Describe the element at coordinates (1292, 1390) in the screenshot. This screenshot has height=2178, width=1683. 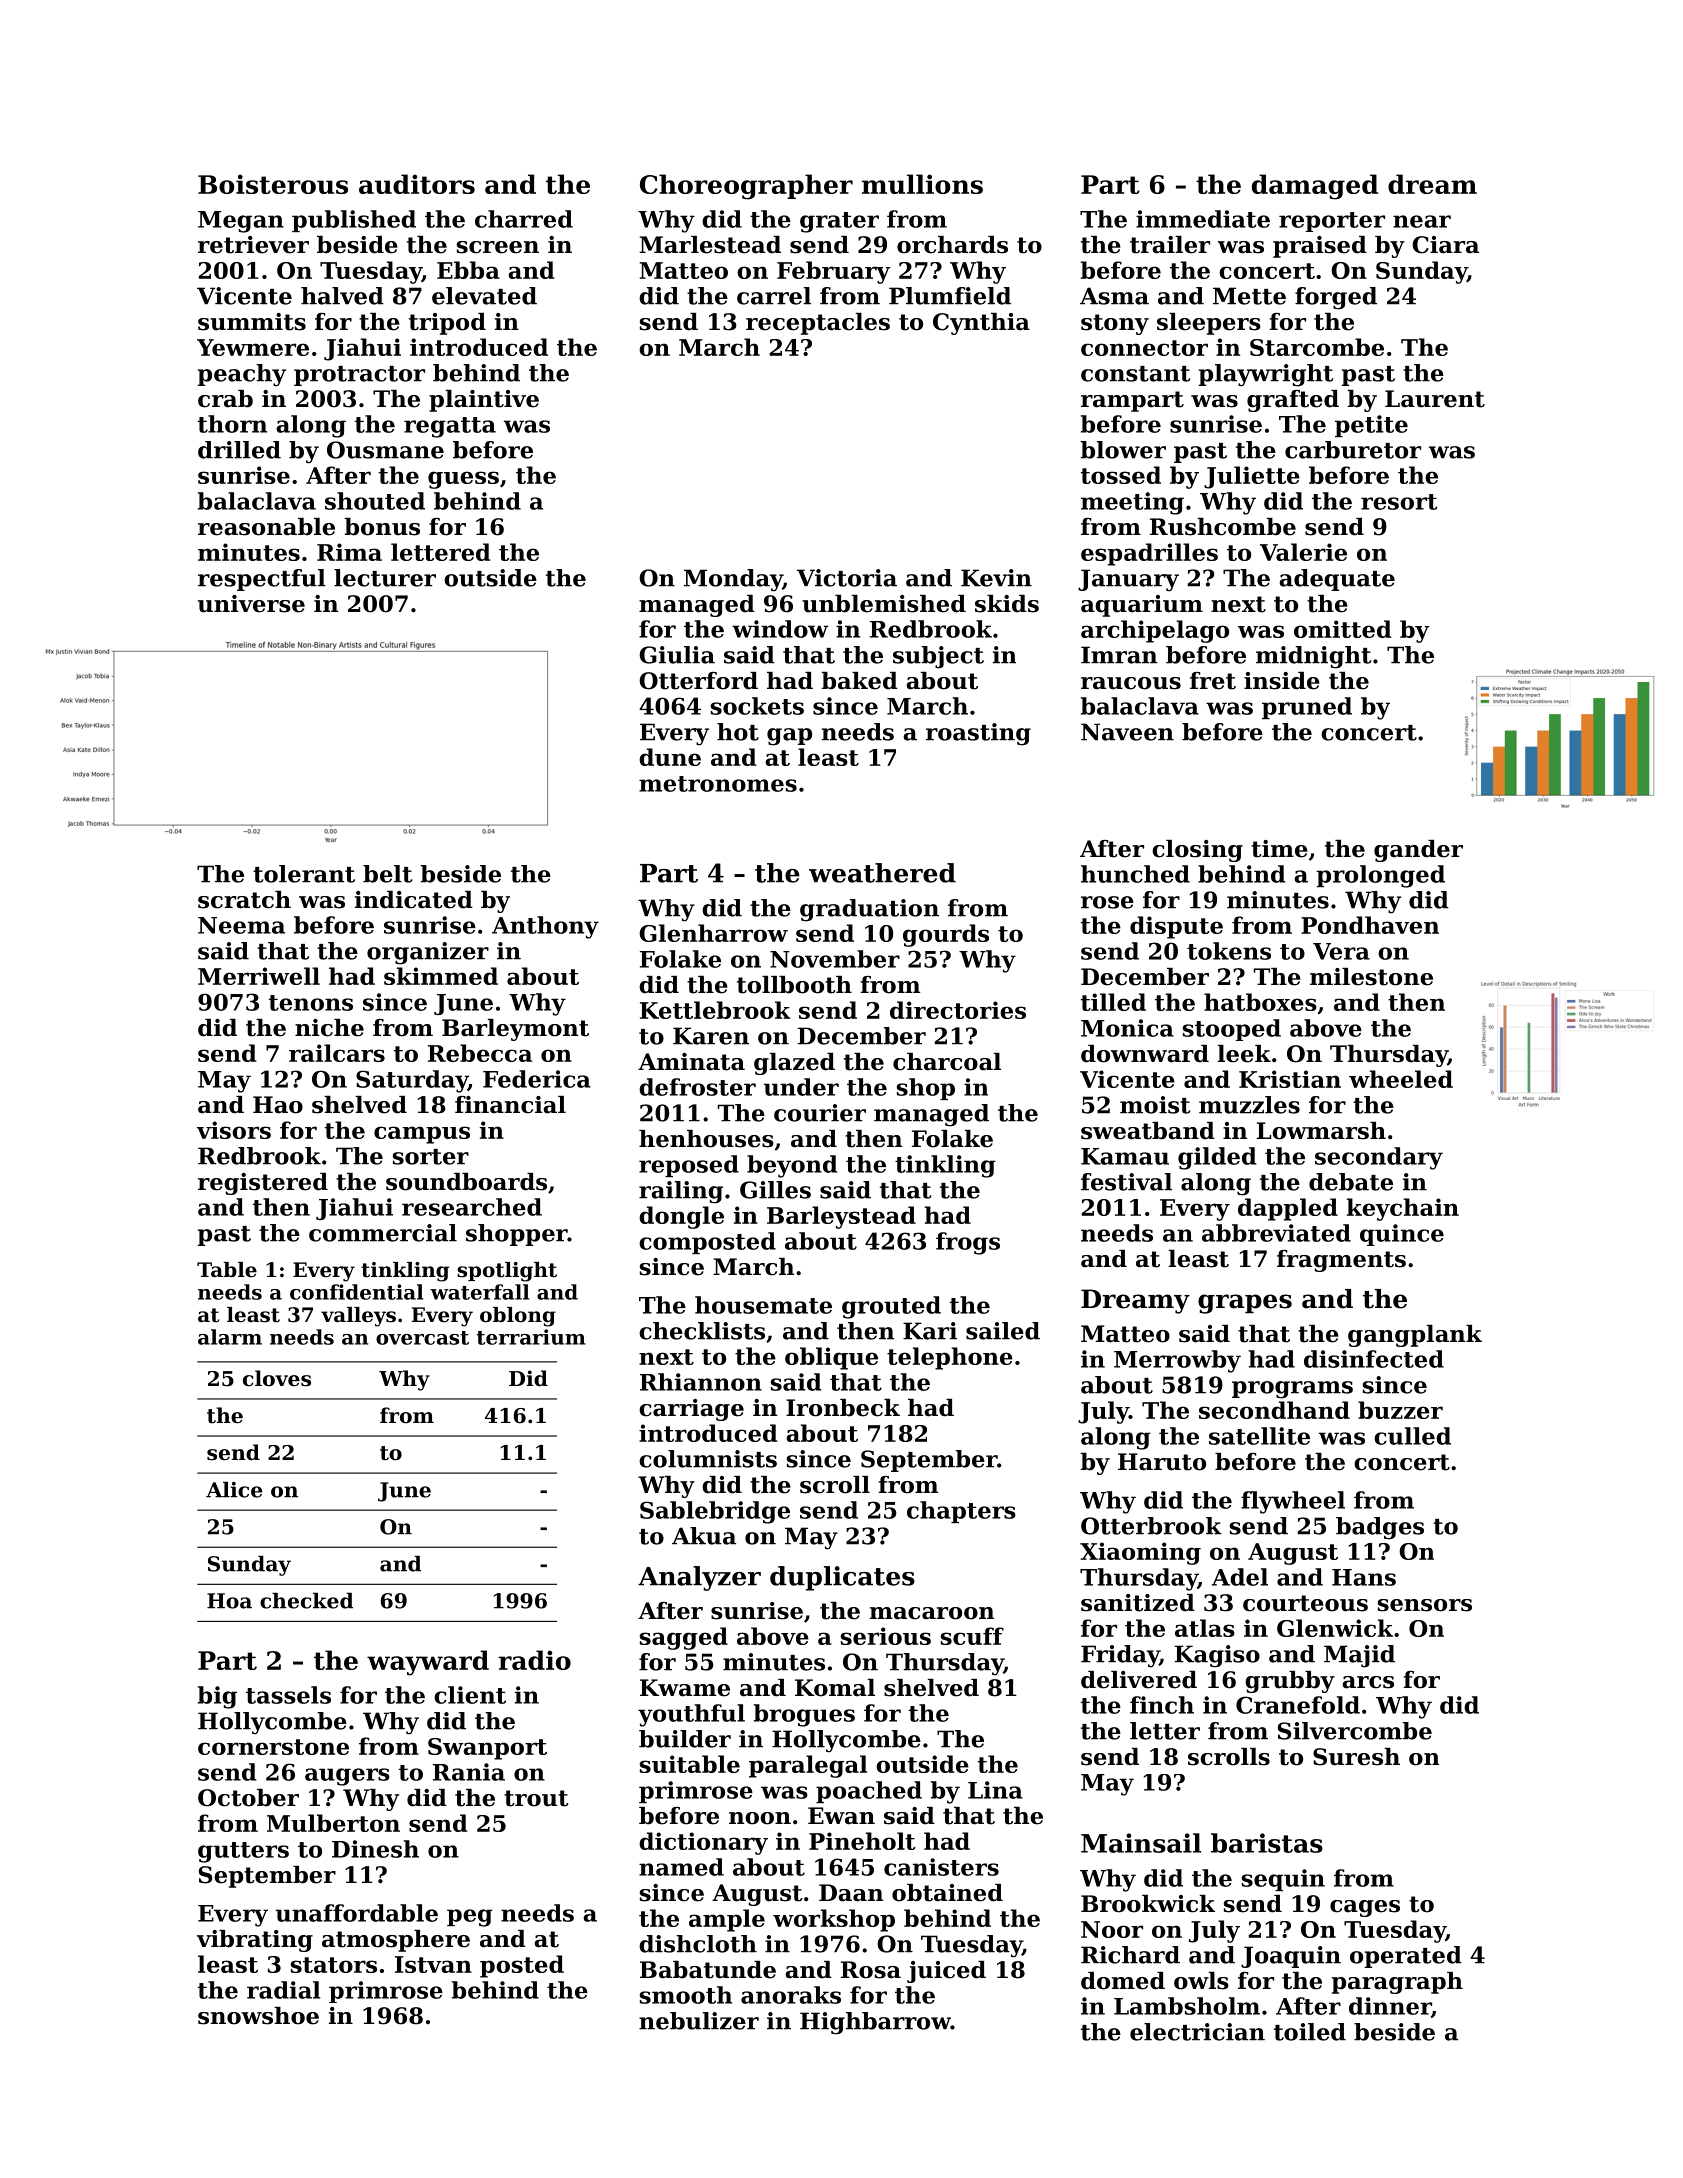
I see `programs` at that location.
